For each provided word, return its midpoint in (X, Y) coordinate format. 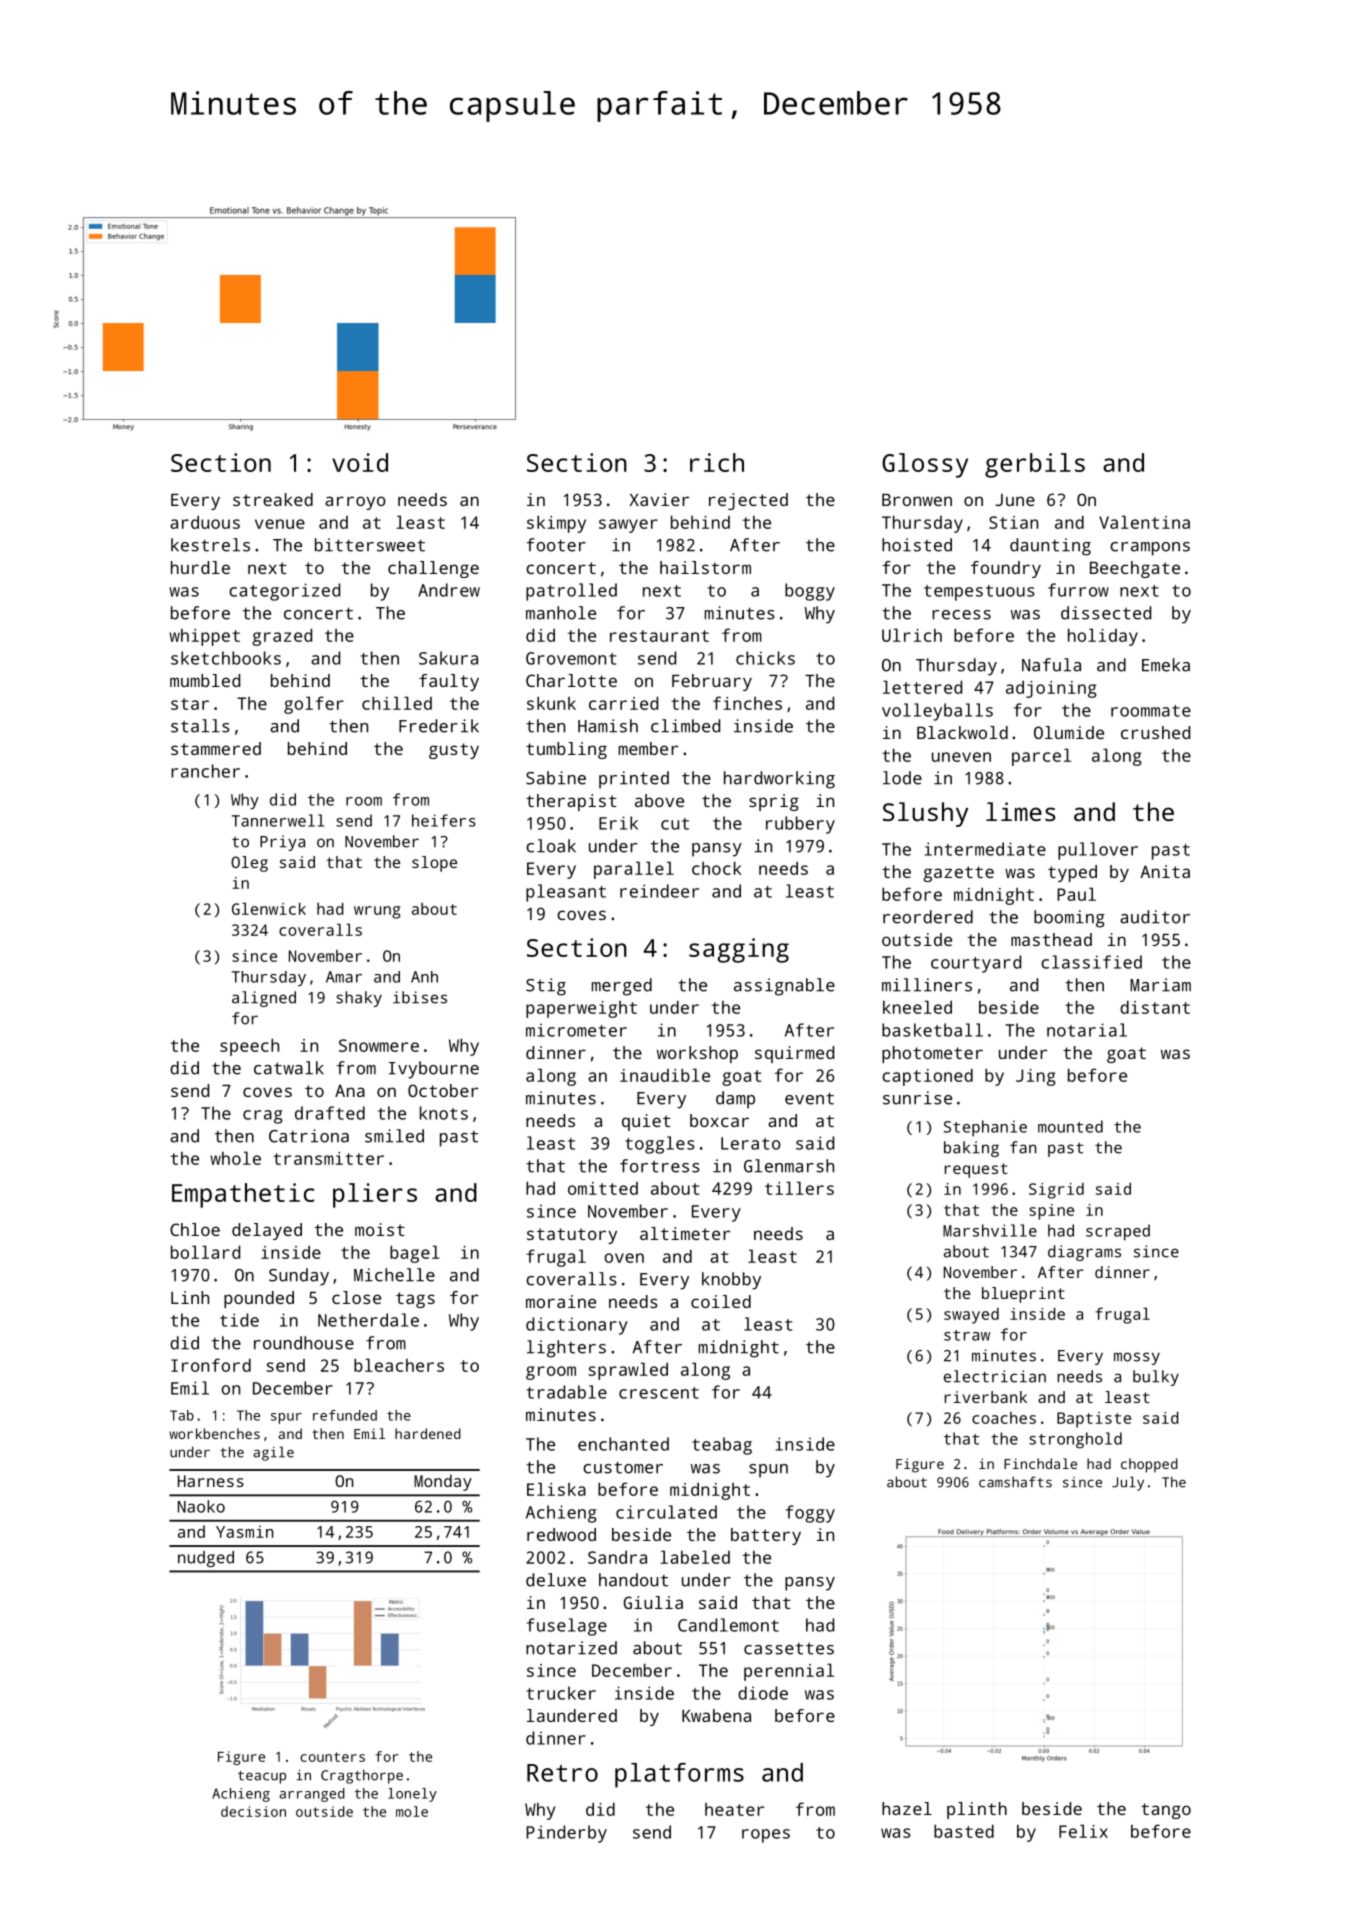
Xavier (659, 499)
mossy (1137, 1358)
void (360, 462)
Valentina (1144, 522)
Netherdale (368, 1320)
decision (253, 1811)
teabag (722, 1446)
